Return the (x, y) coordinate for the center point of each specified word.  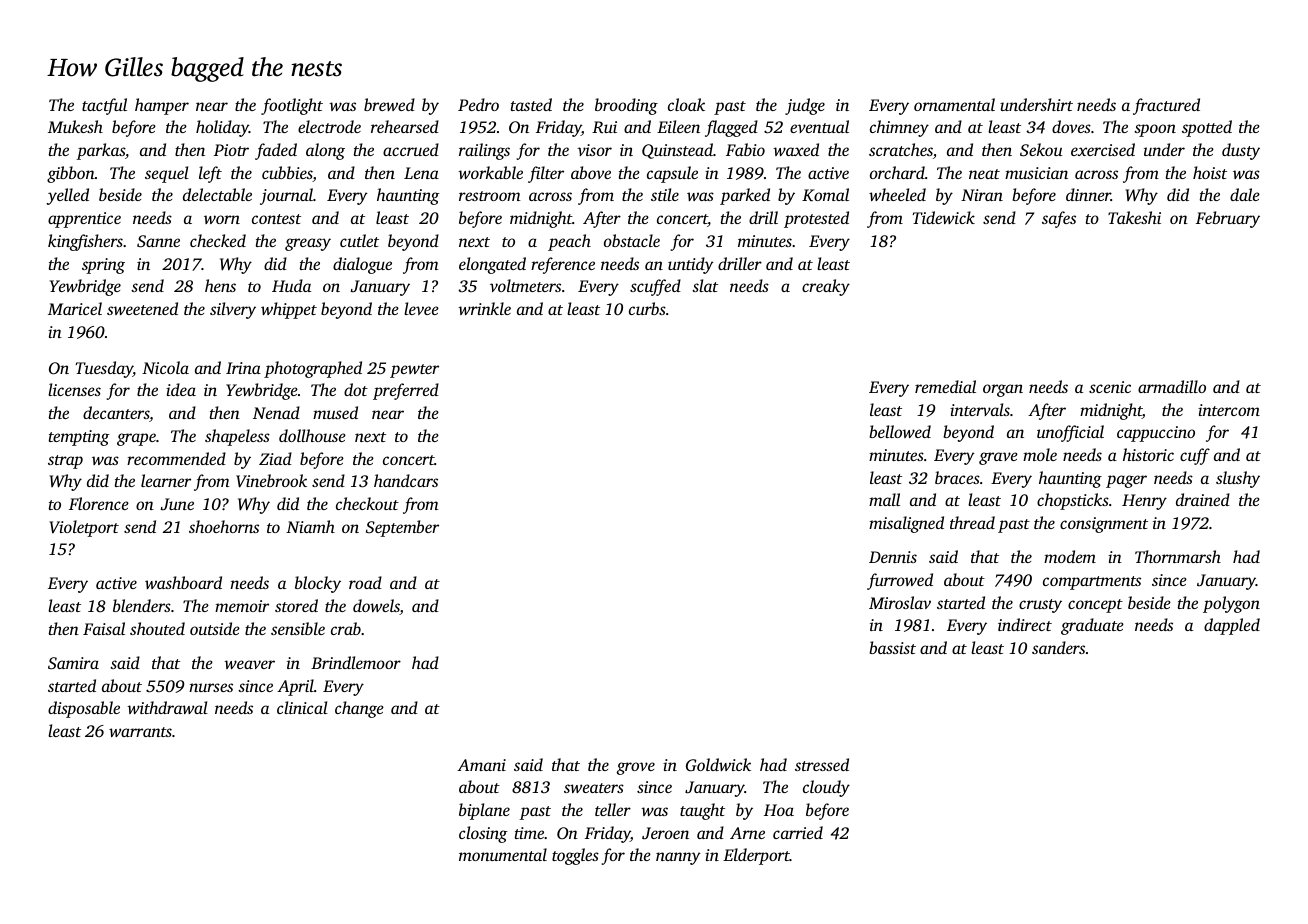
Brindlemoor (356, 662)
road (365, 582)
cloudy (826, 788)
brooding (626, 106)
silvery (233, 310)
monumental (503, 854)
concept (1095, 606)
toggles (575, 856)
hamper (162, 106)
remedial (945, 386)
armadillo (1172, 386)
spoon (1155, 130)
